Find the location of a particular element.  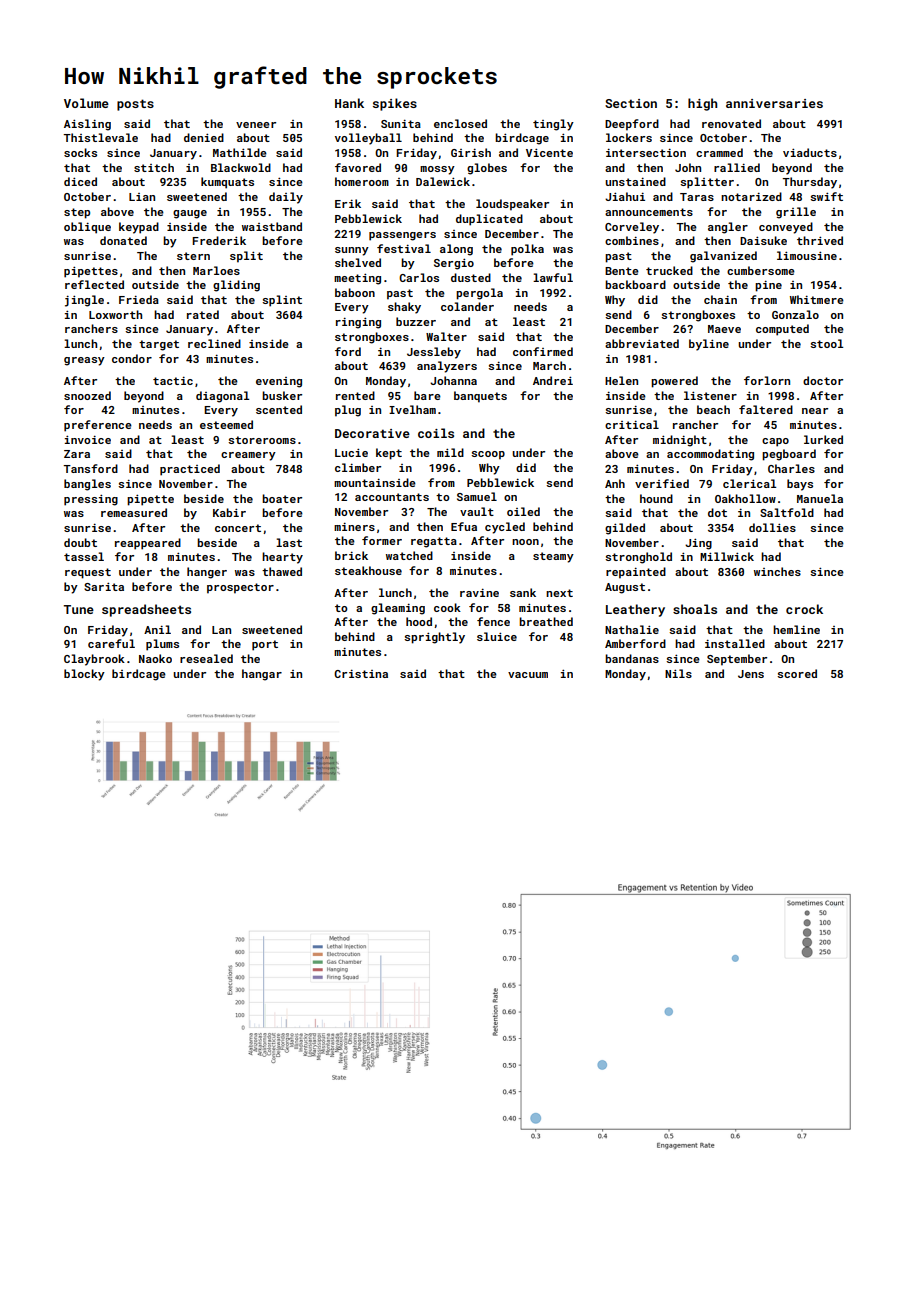

spikes is located at coordinates (395, 104).
